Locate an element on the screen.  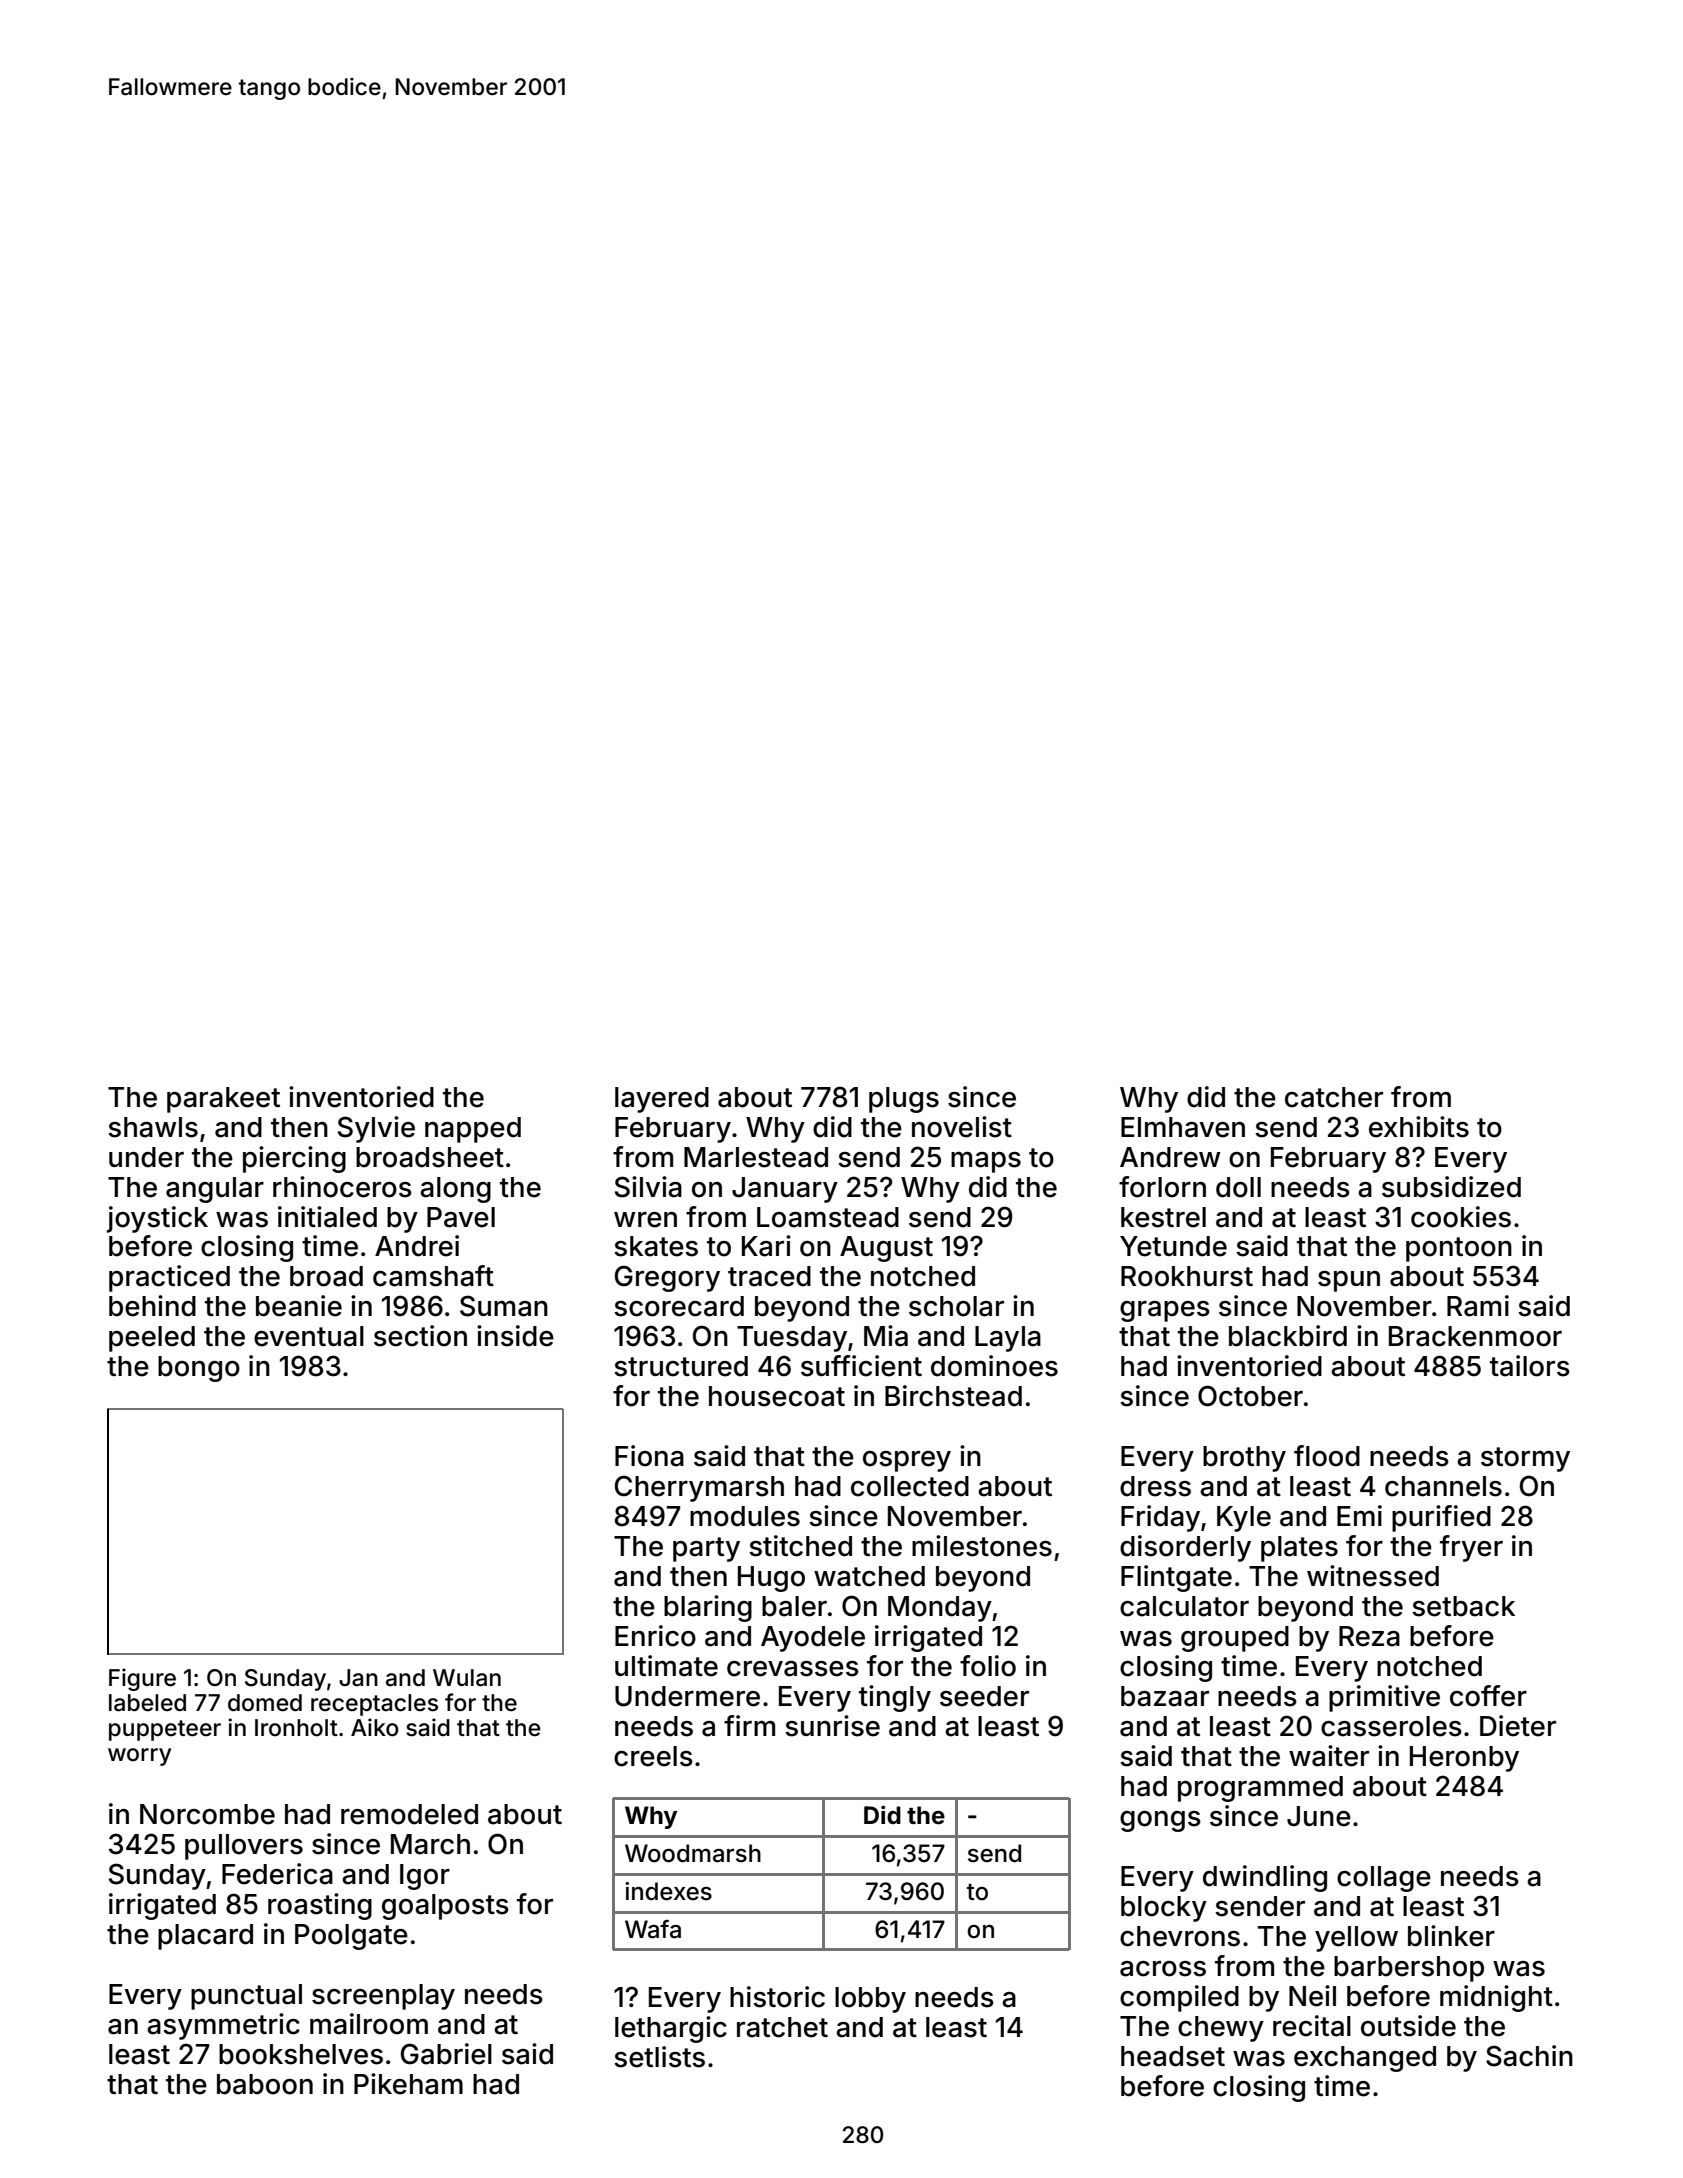
programmed is located at coordinates (1260, 1789).
